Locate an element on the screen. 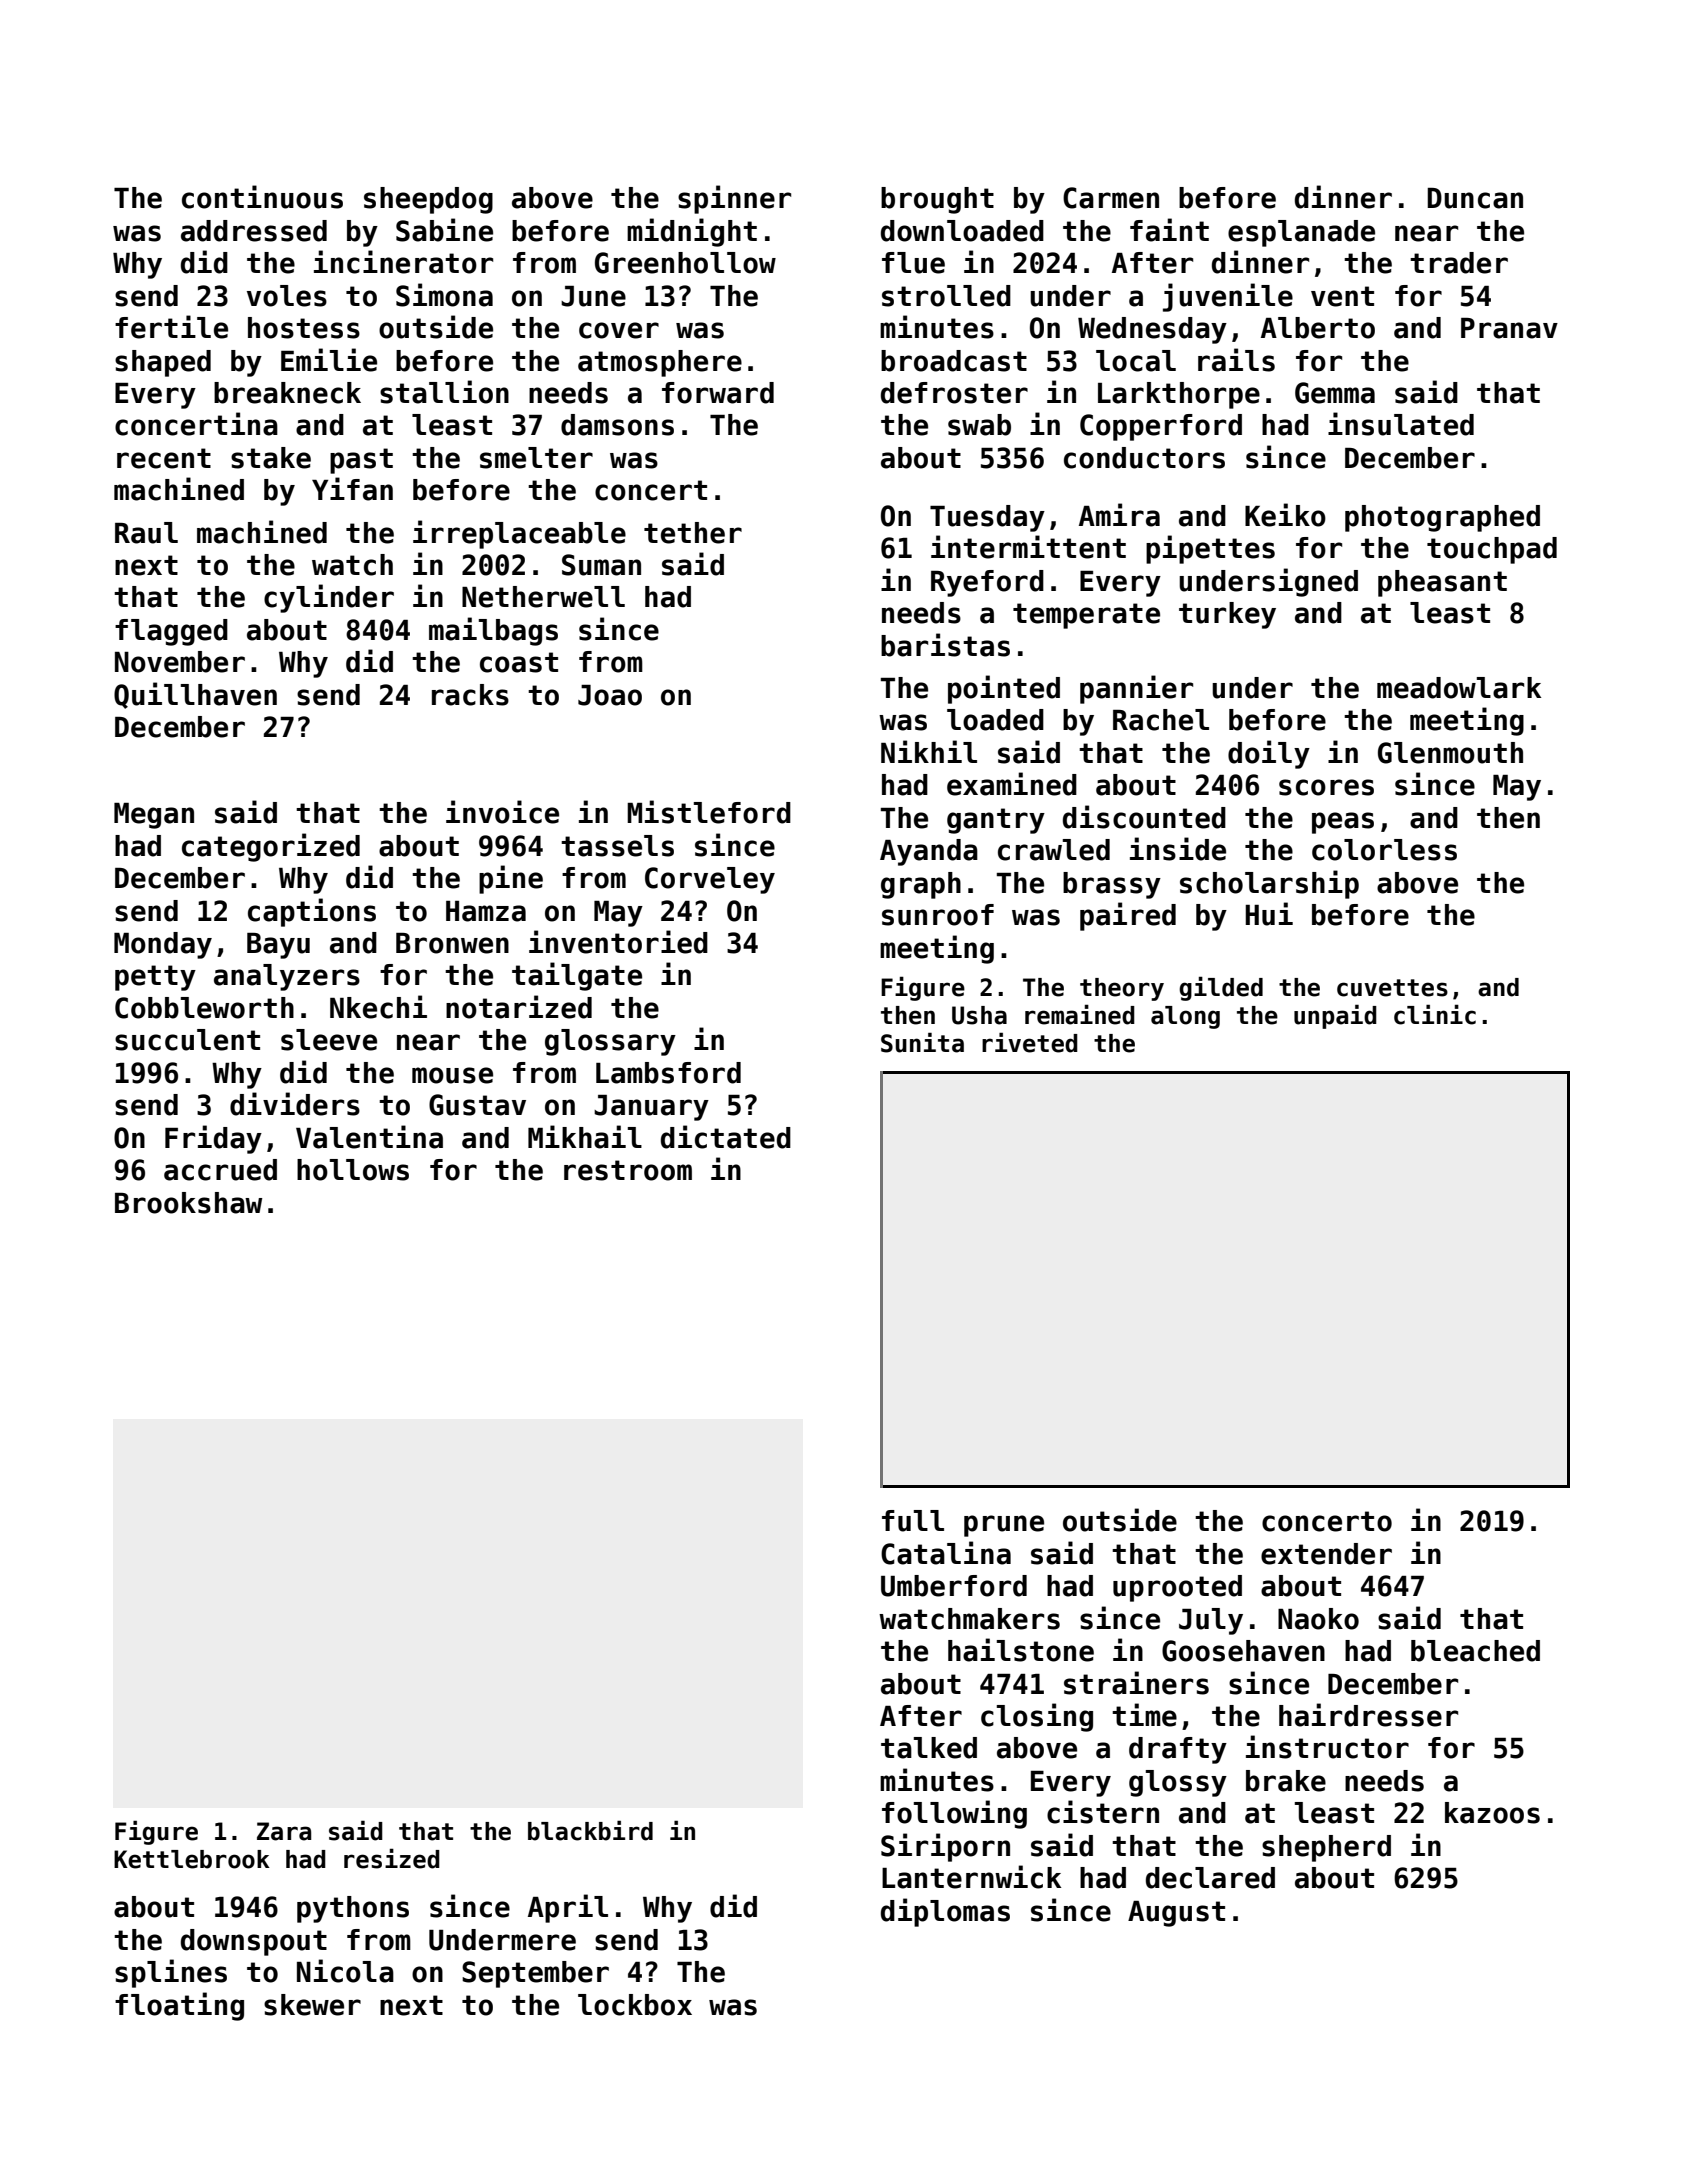 This screenshot has height=2178, width=1683. skewer is located at coordinates (312, 2005).
